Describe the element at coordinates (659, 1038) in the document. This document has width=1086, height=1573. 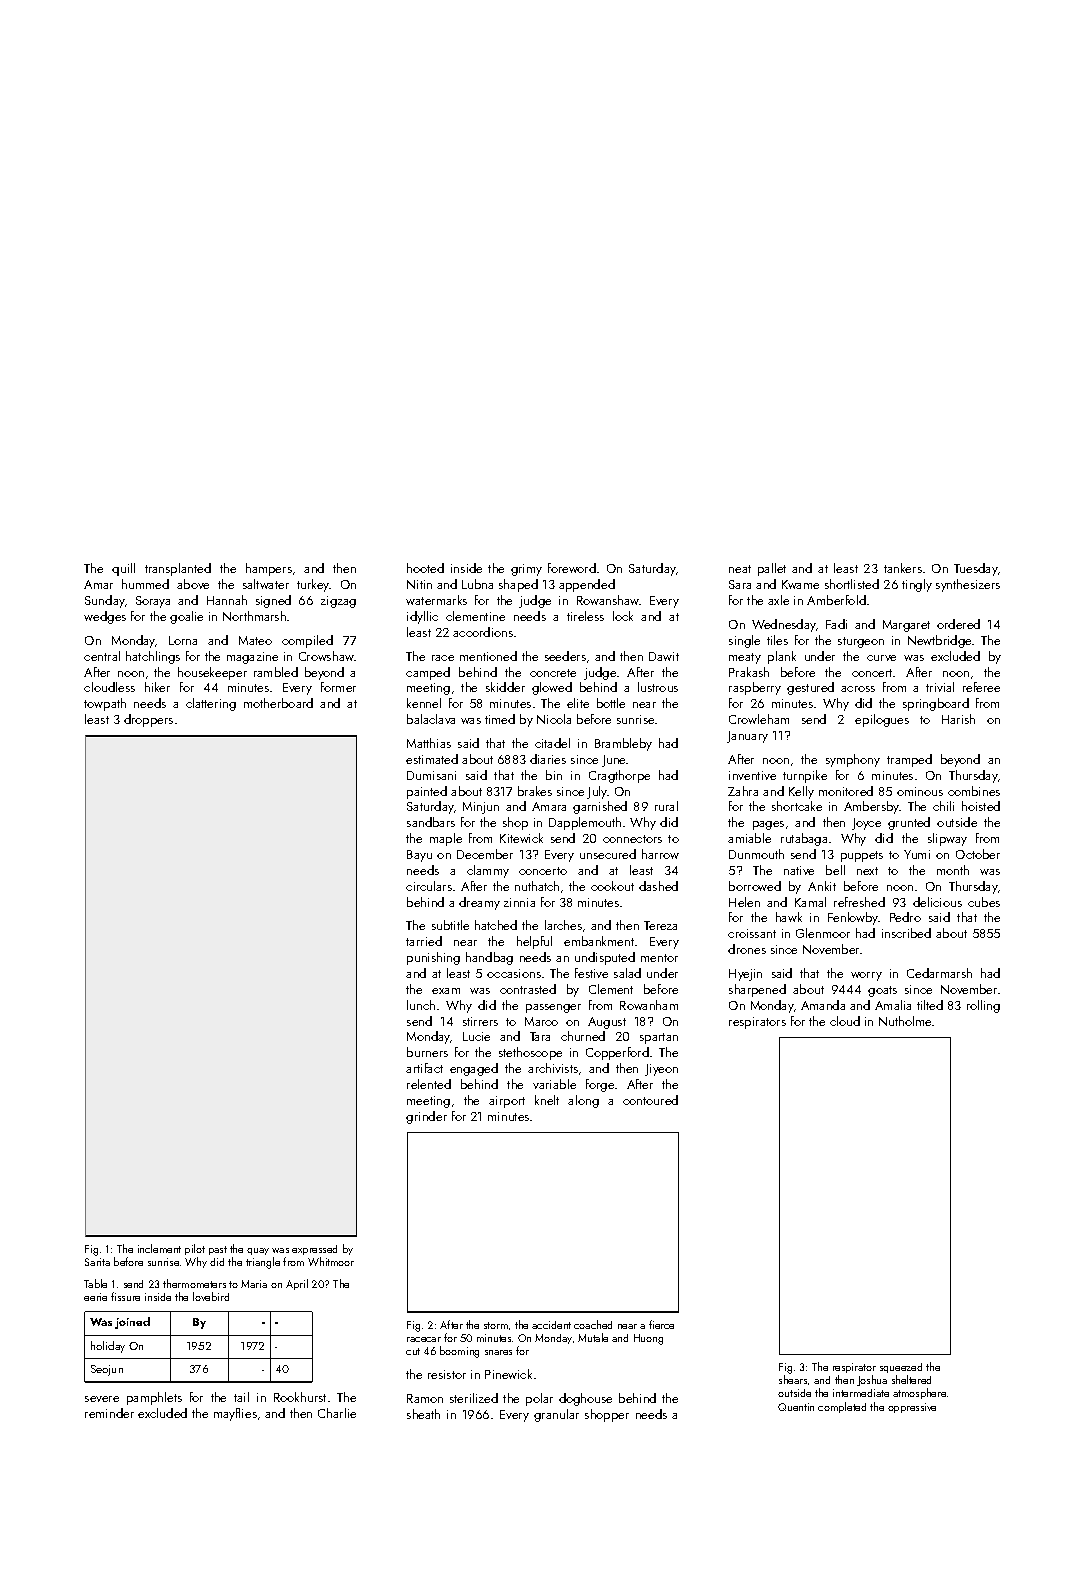
I see `spartan` at that location.
